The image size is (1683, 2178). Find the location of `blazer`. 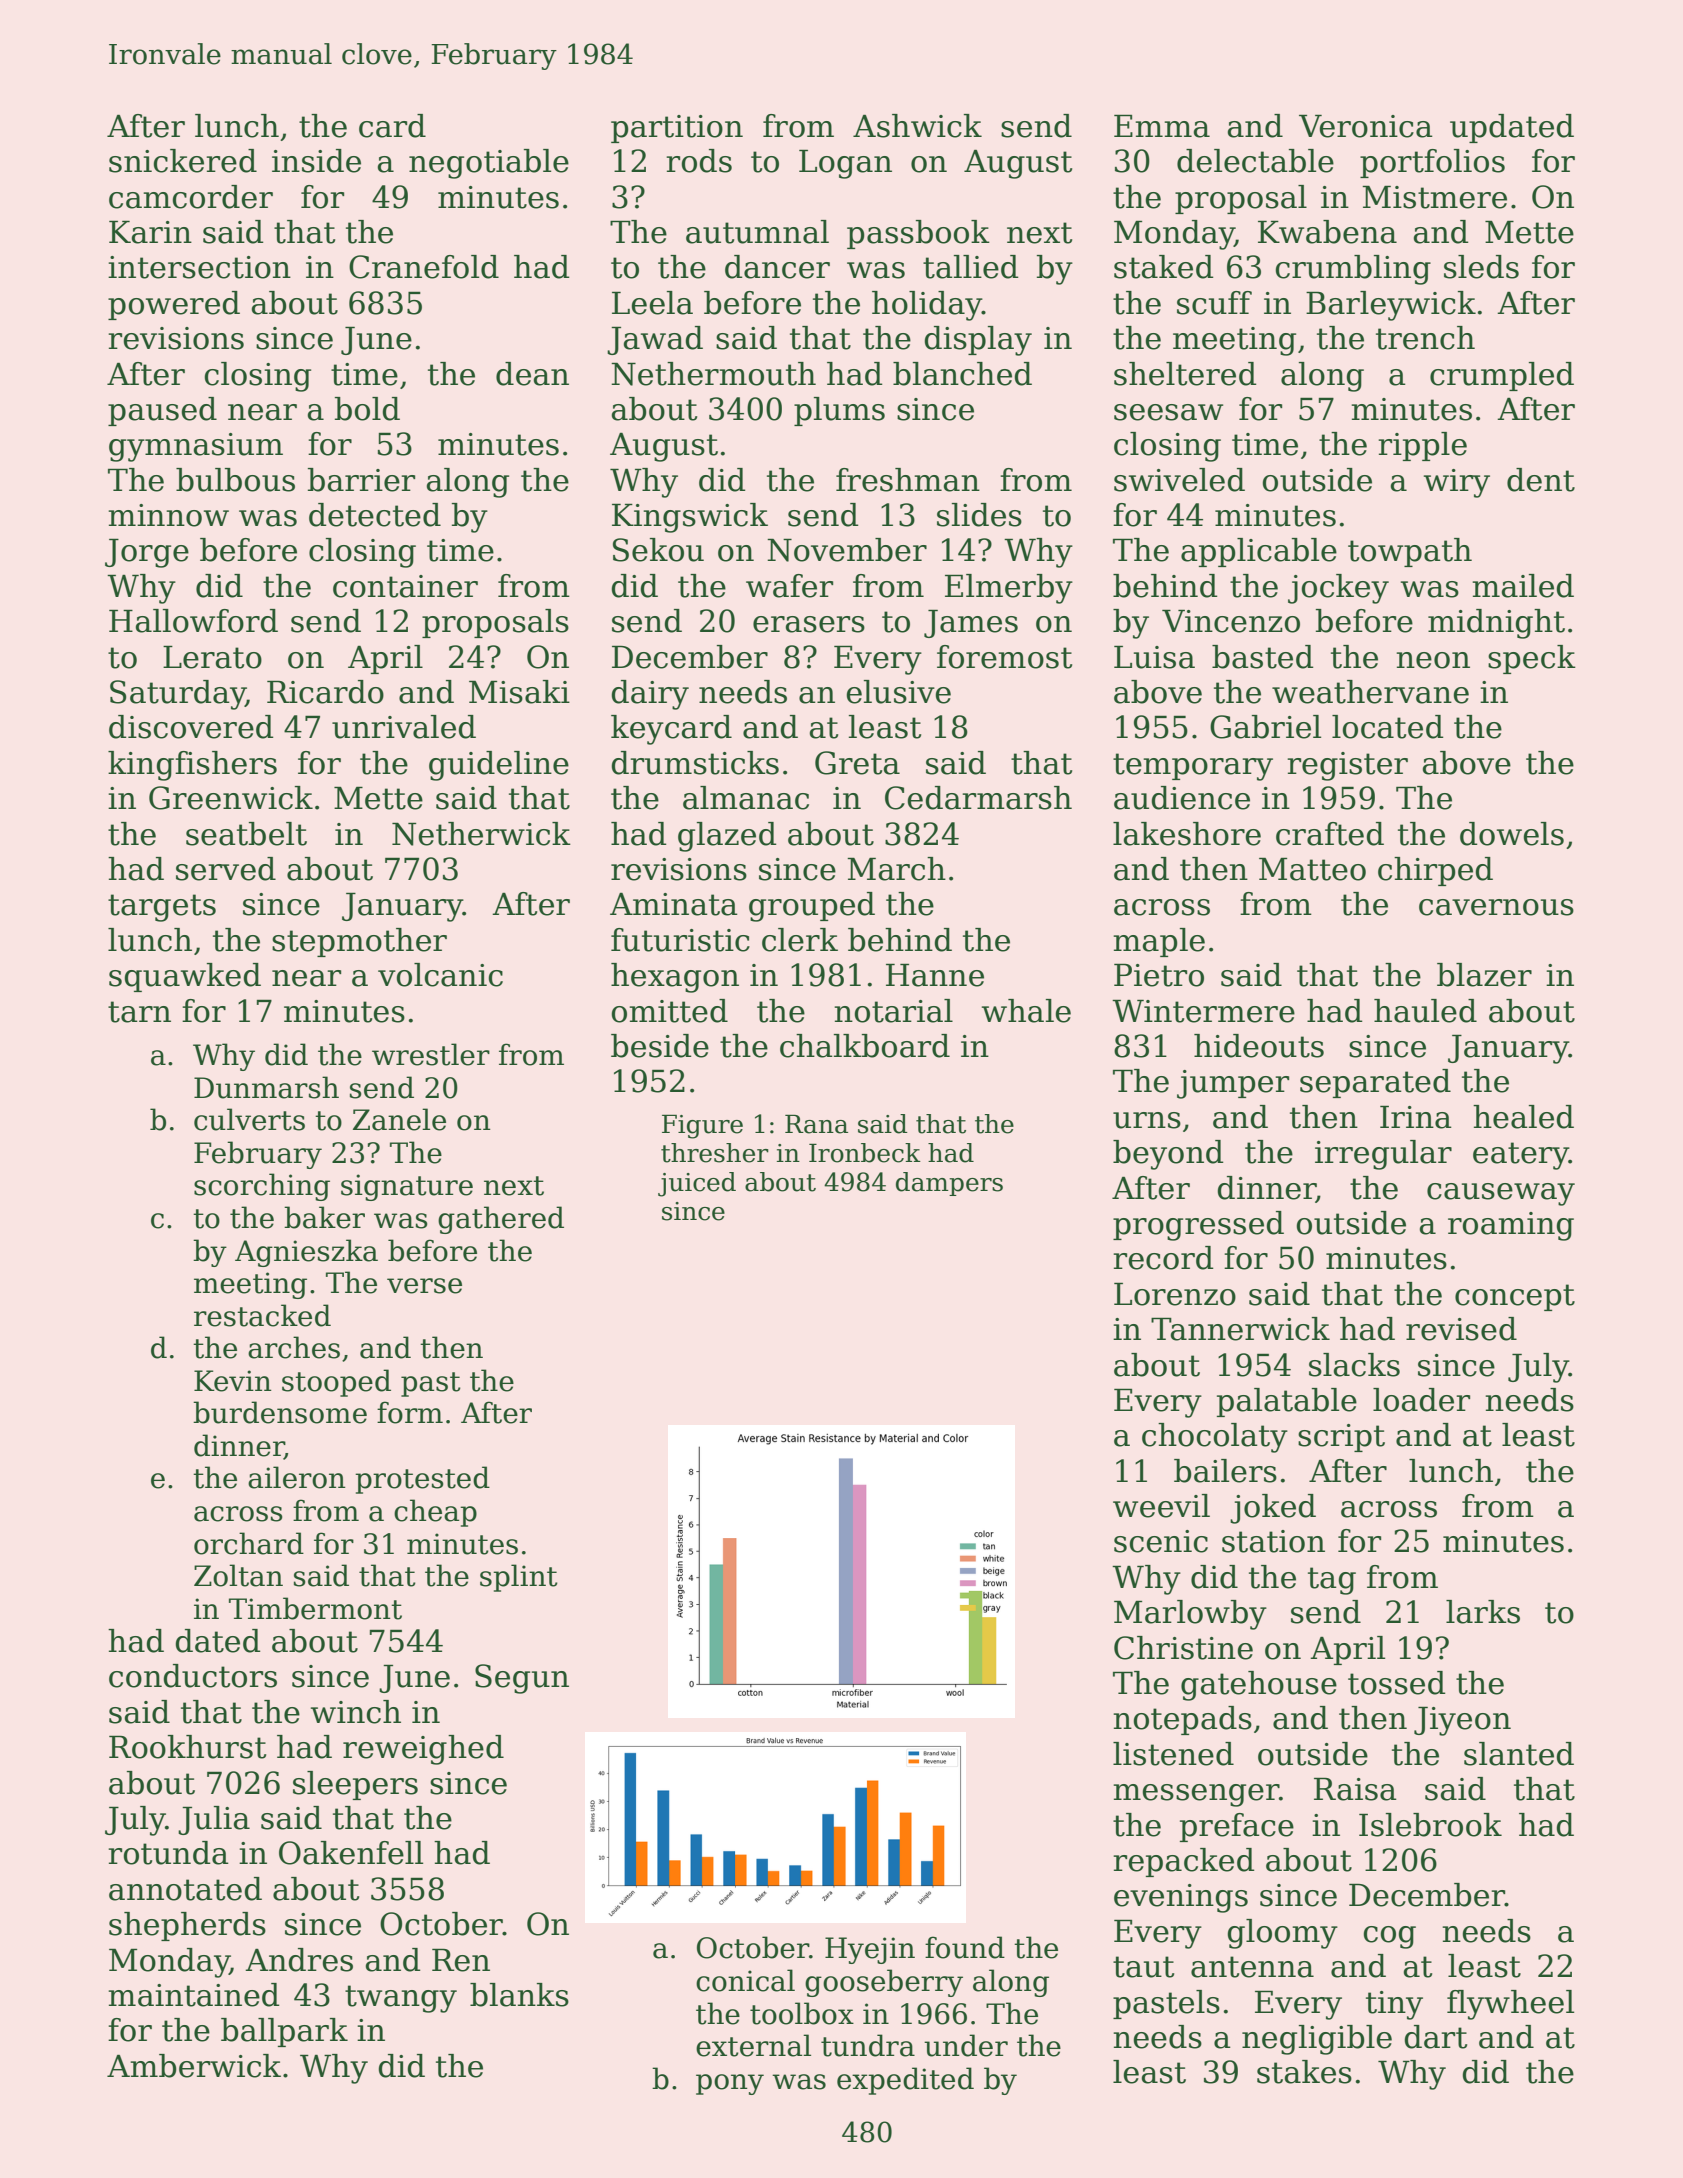

blazer is located at coordinates (1484, 975).
